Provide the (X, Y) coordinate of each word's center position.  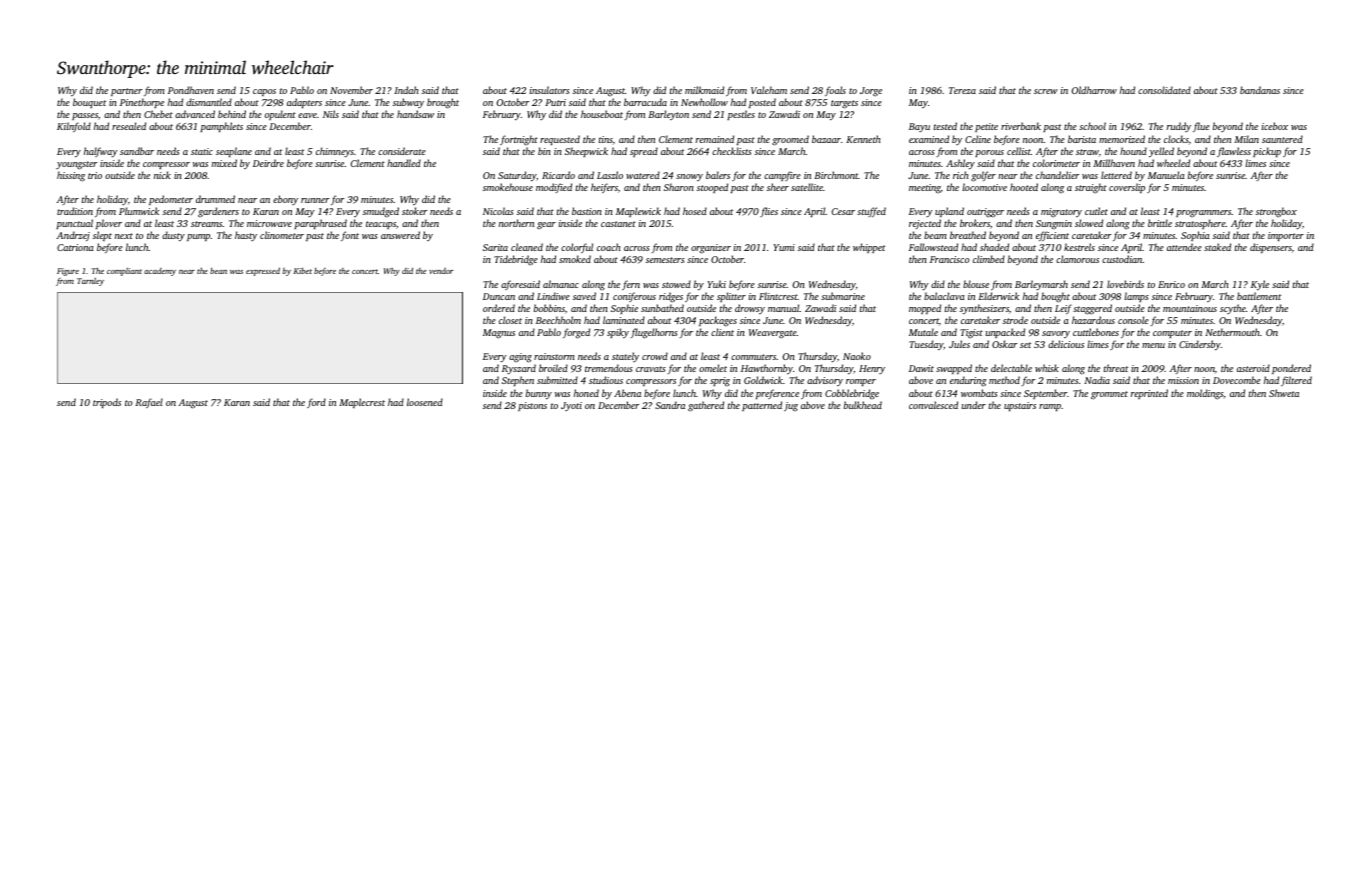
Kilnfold (74, 127)
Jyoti (571, 406)
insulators (550, 90)
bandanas (1260, 90)
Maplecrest (362, 403)
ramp (1050, 407)
